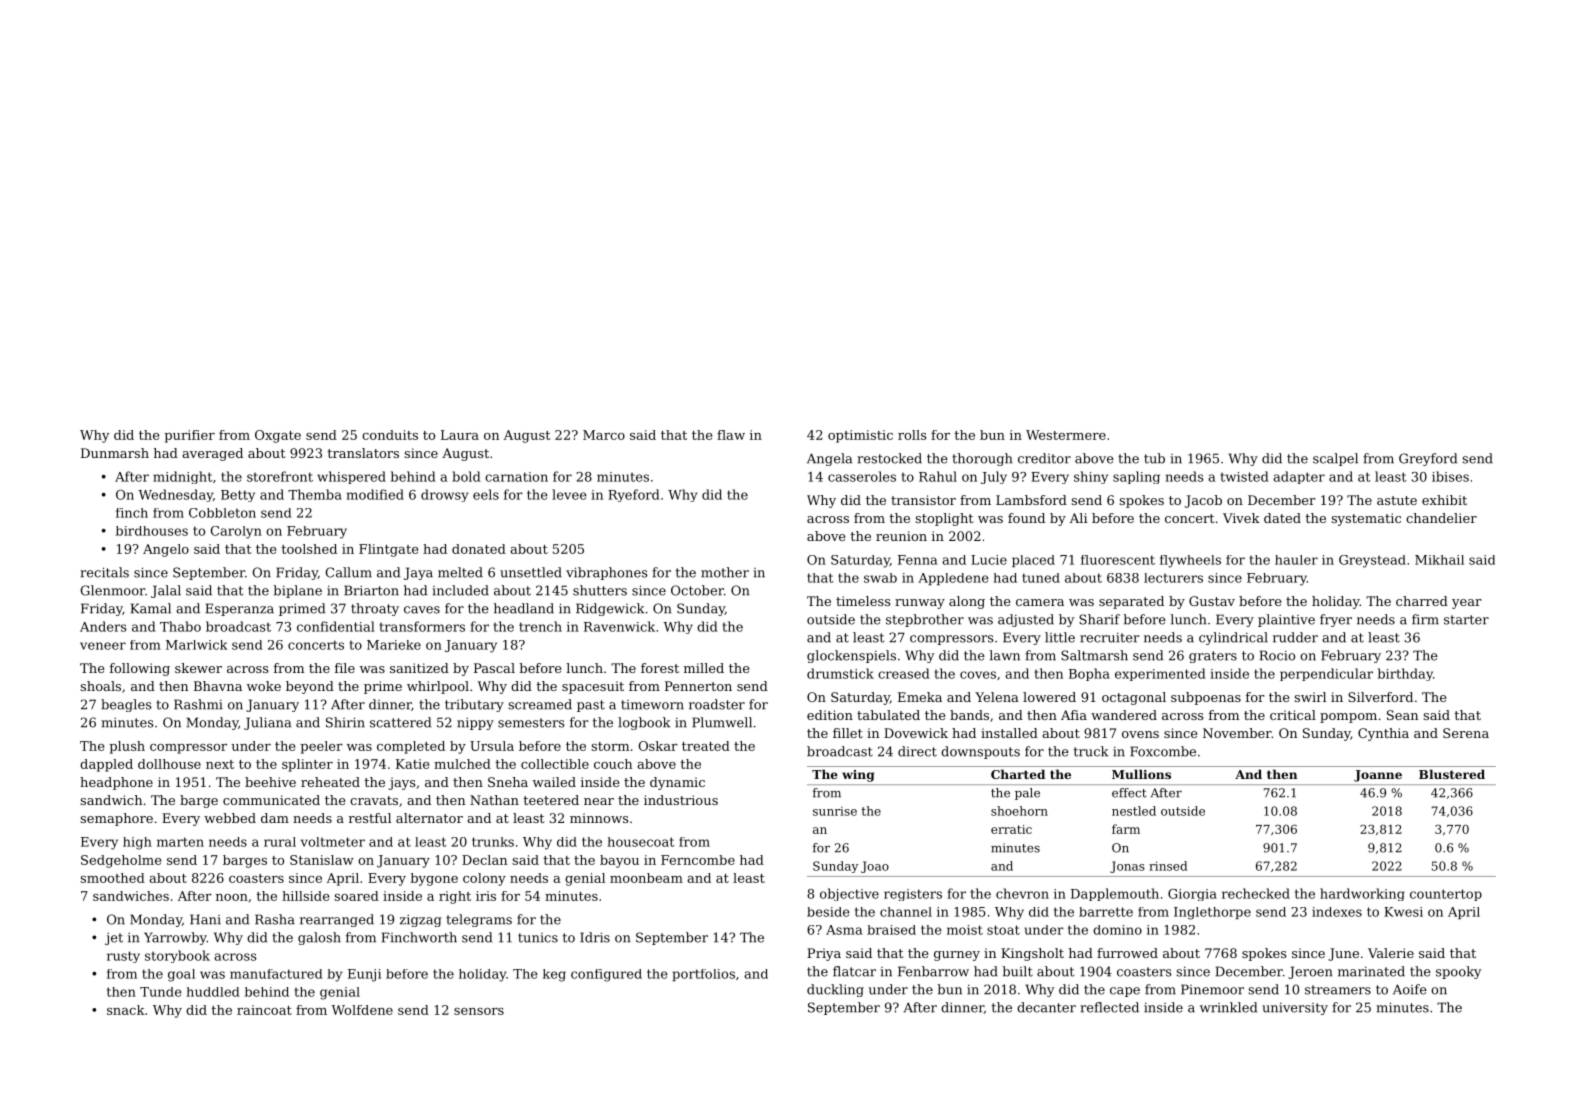  What do you see at coordinates (1066, 435) in the image?
I see `Westermere` at bounding box center [1066, 435].
